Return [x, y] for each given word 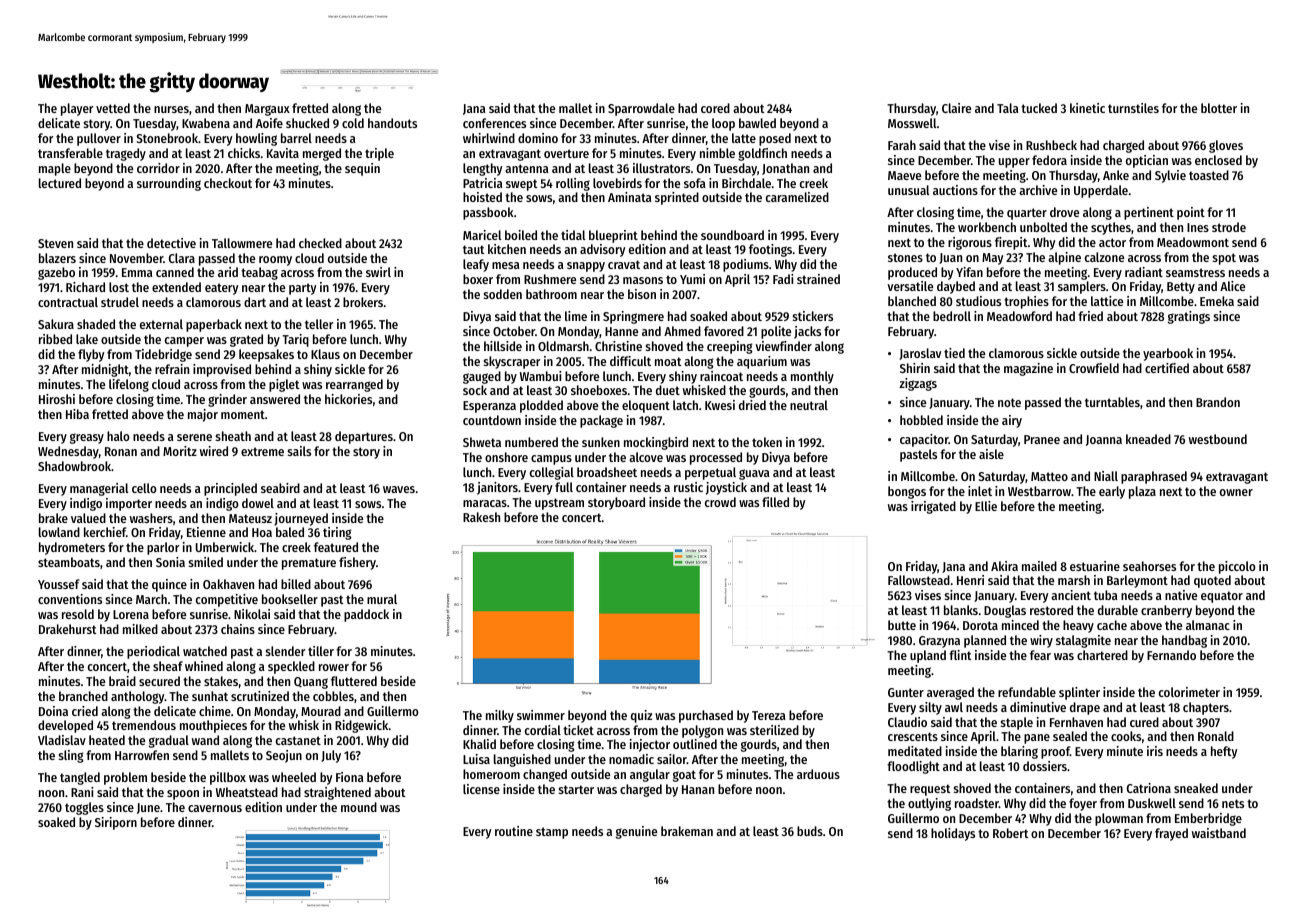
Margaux [267, 110]
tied [954, 353]
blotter [1219, 108]
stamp [552, 833]
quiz [641, 716]
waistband [1219, 833]
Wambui [541, 376]
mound [359, 807]
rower [334, 667]
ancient [1071, 595]
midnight [105, 370]
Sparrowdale [641, 109]
